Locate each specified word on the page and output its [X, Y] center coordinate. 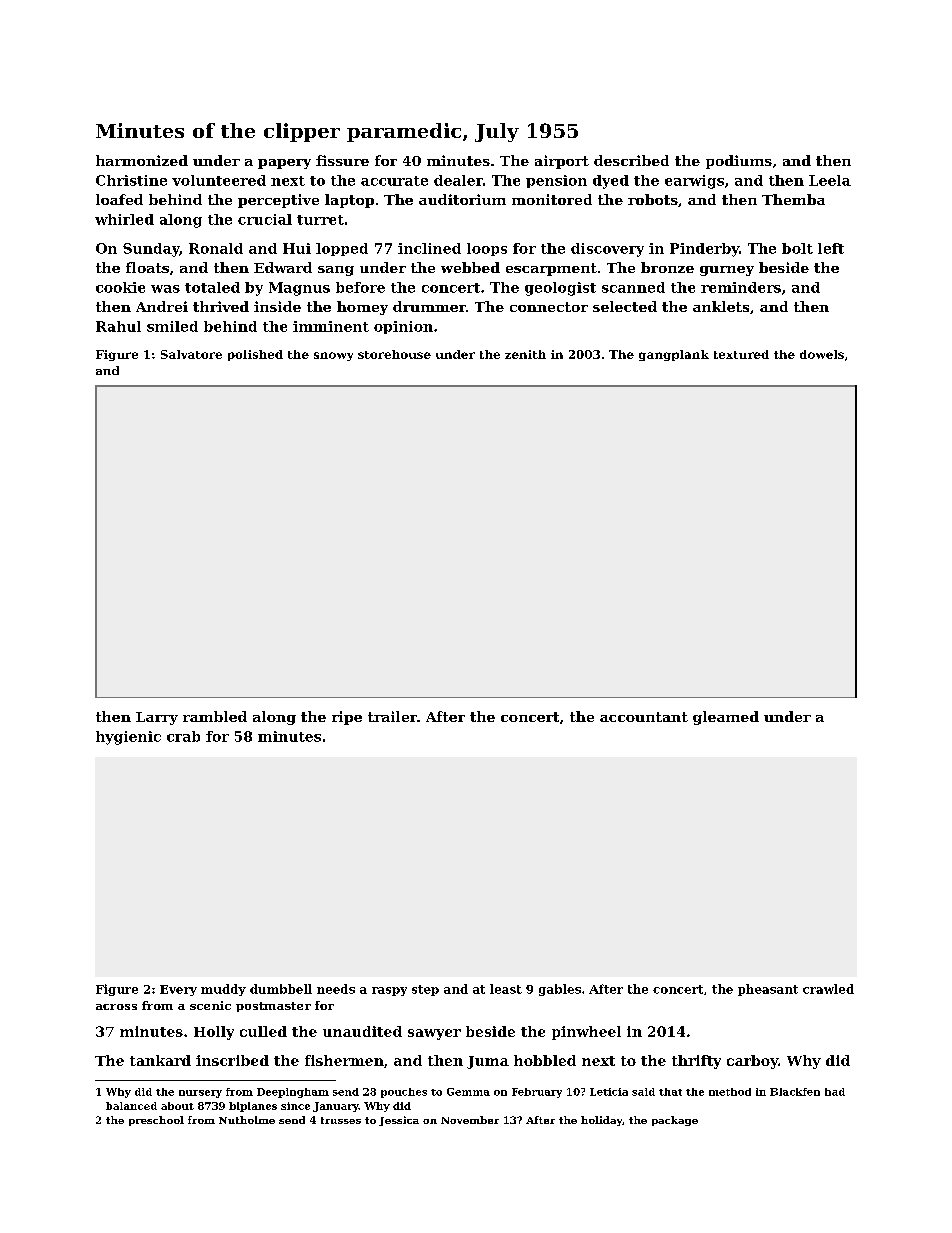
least [506, 989]
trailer [392, 716]
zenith [525, 354]
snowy [333, 356]
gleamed [726, 718]
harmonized [142, 160]
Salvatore [191, 354]
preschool [156, 1121]
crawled [828, 989]
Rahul [118, 326]
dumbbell [281, 989]
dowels [822, 354]
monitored [552, 199]
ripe [347, 718]
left [831, 248]
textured [741, 354]
